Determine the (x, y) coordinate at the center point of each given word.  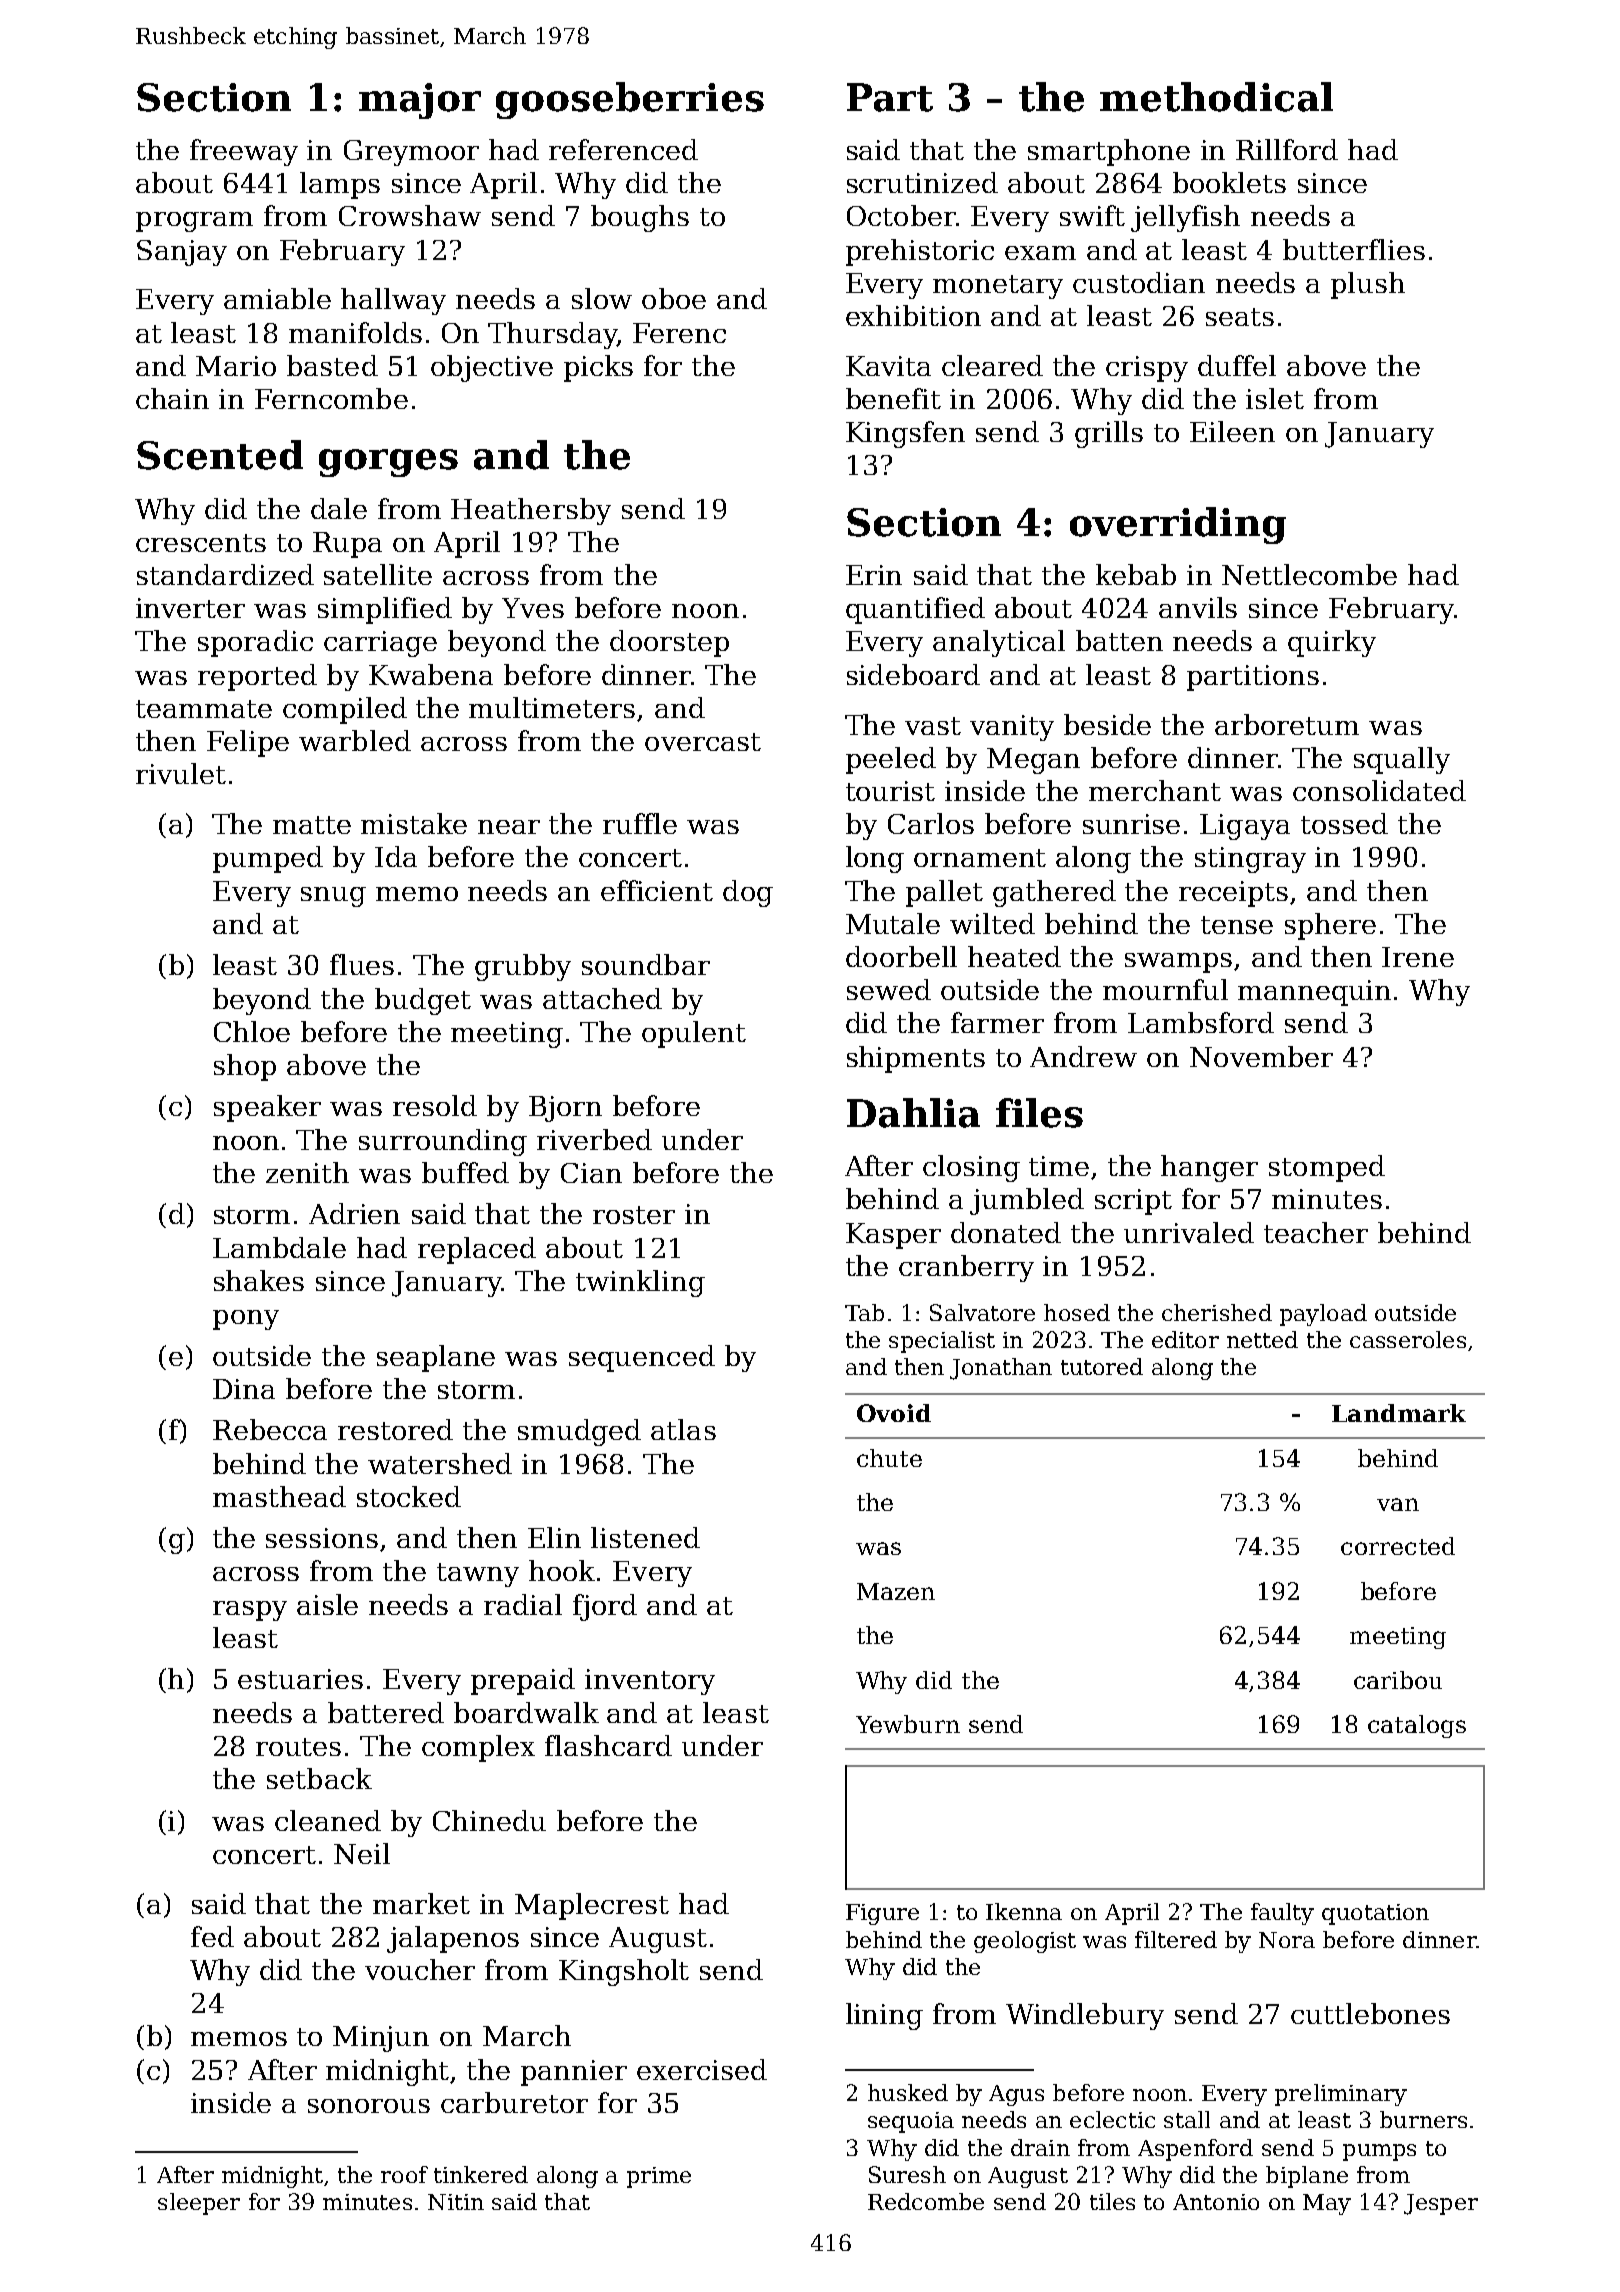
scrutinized (922, 182)
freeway (244, 152)
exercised (702, 2069)
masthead (279, 1496)
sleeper (199, 2204)
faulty (1282, 1914)
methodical (1216, 97)
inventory (650, 1682)
